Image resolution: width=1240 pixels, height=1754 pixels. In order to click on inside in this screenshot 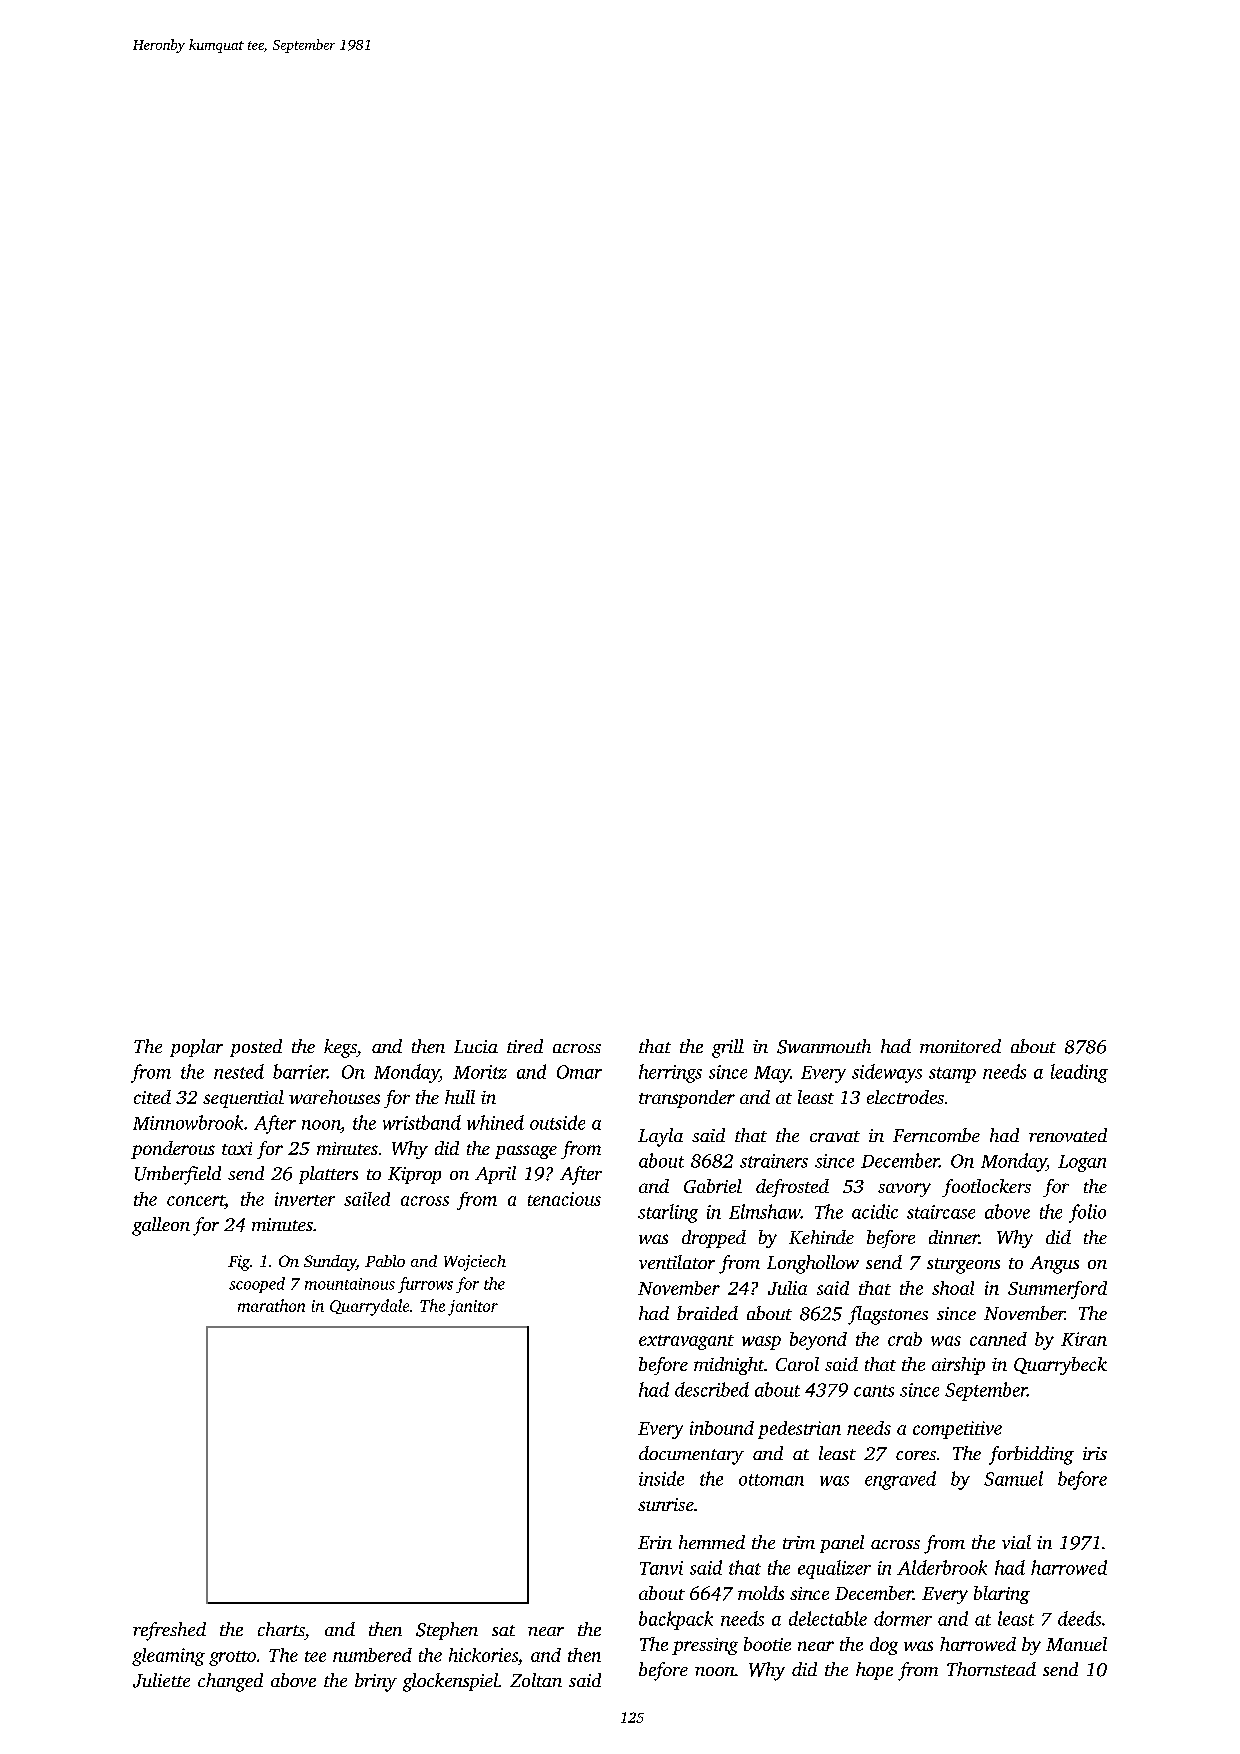, I will do `click(661, 1478)`.
